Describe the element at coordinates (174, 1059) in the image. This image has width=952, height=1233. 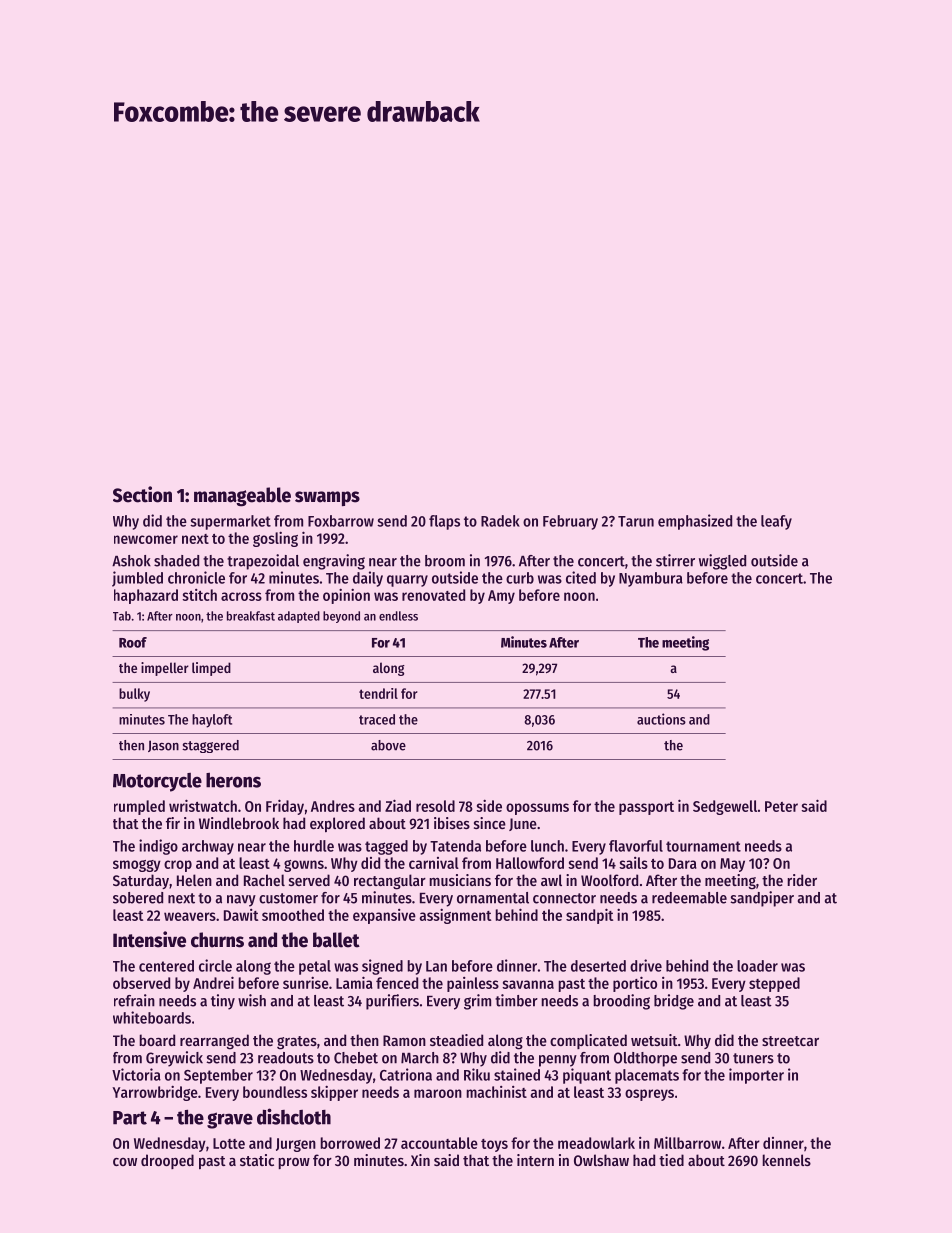
I see `Greywick` at that location.
